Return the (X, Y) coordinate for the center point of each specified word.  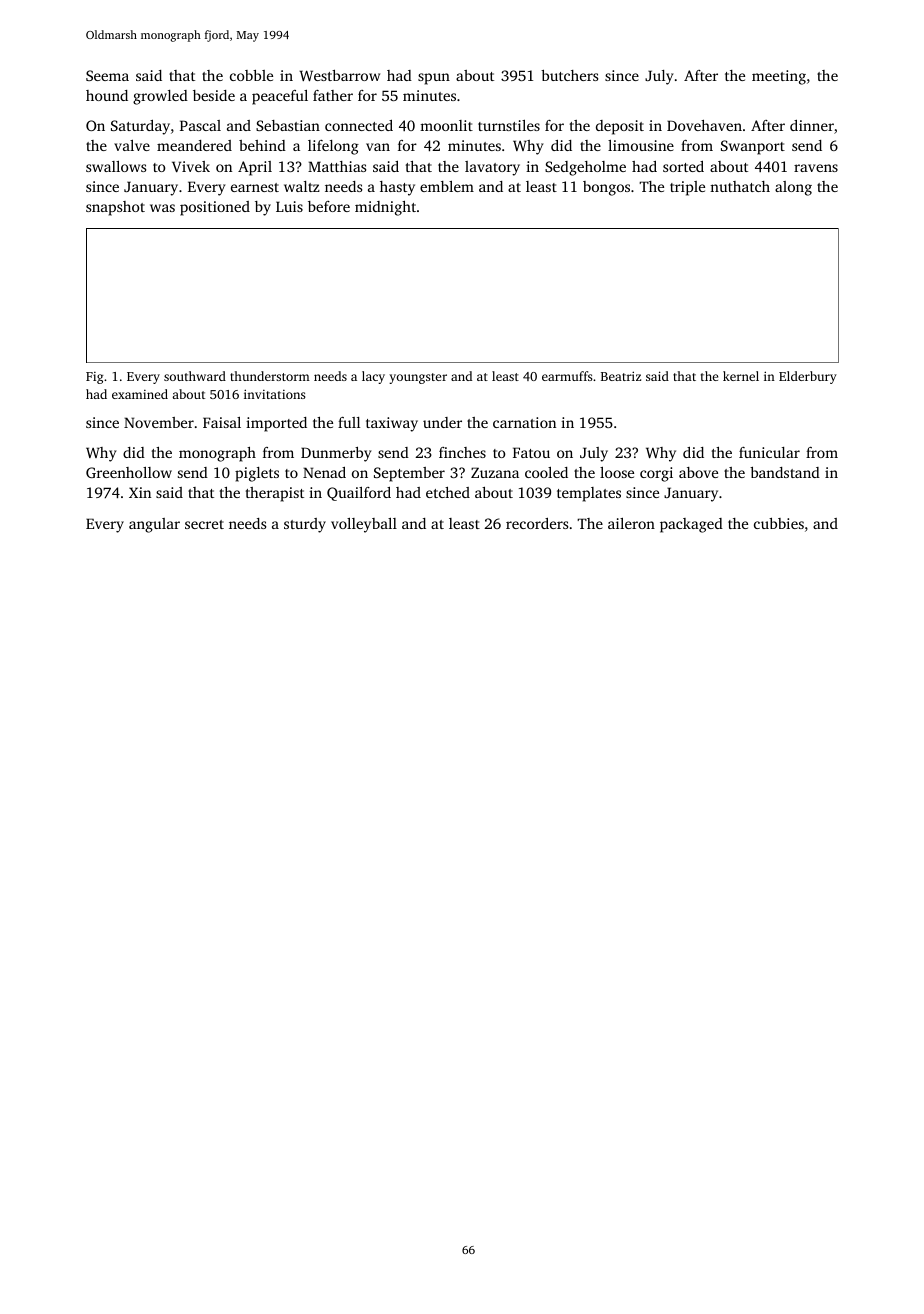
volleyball (364, 525)
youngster (418, 378)
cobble (251, 75)
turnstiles (509, 125)
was (162, 208)
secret (204, 524)
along (793, 188)
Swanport (753, 147)
